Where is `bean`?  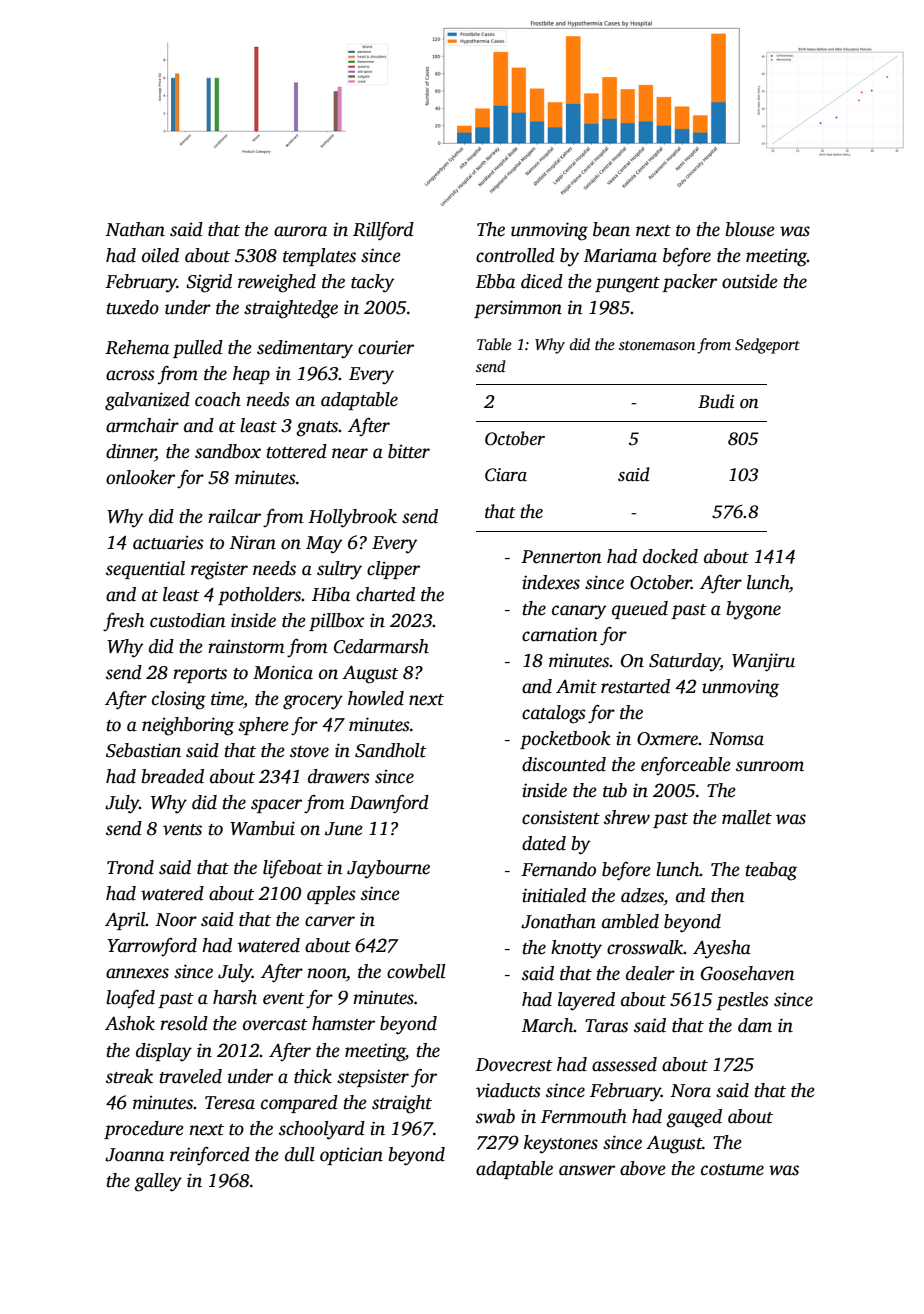 bean is located at coordinates (611, 229).
